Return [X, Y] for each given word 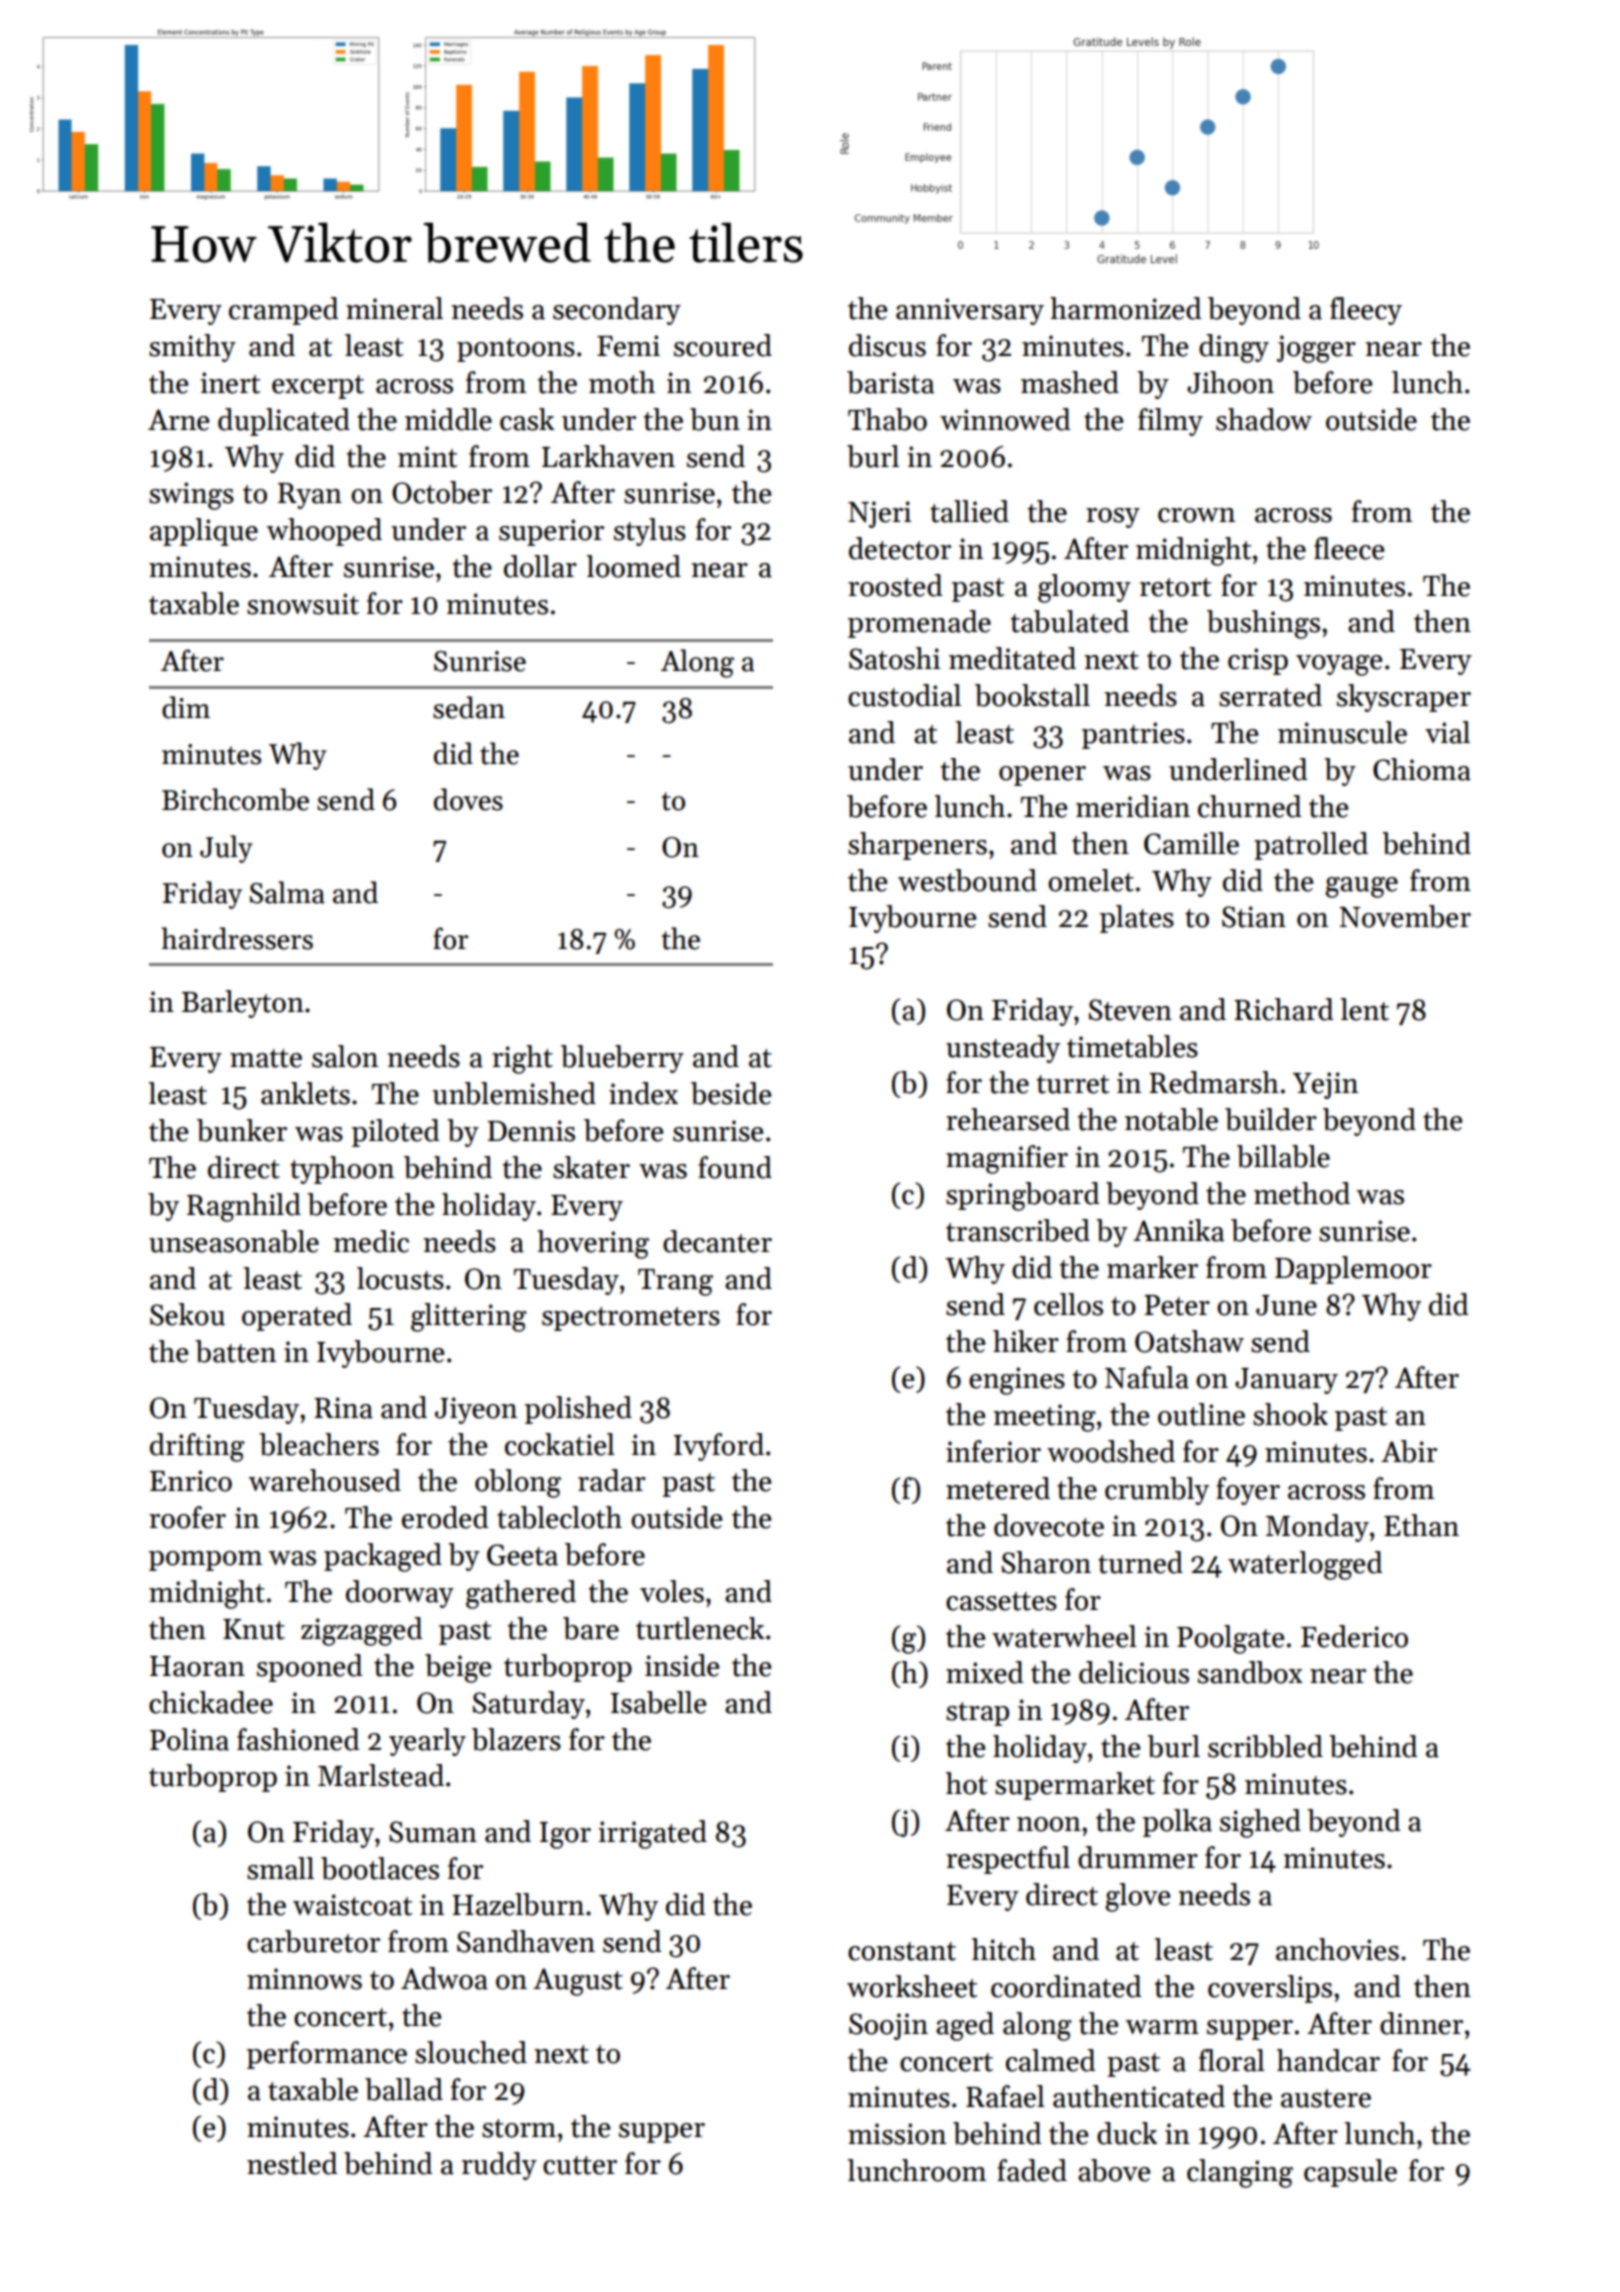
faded [1032, 2170]
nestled [292, 2163]
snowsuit [303, 604]
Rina [343, 1408]
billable [1283, 1156]
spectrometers [631, 1319]
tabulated [1070, 621]
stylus [650, 532]
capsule [1350, 2173]
